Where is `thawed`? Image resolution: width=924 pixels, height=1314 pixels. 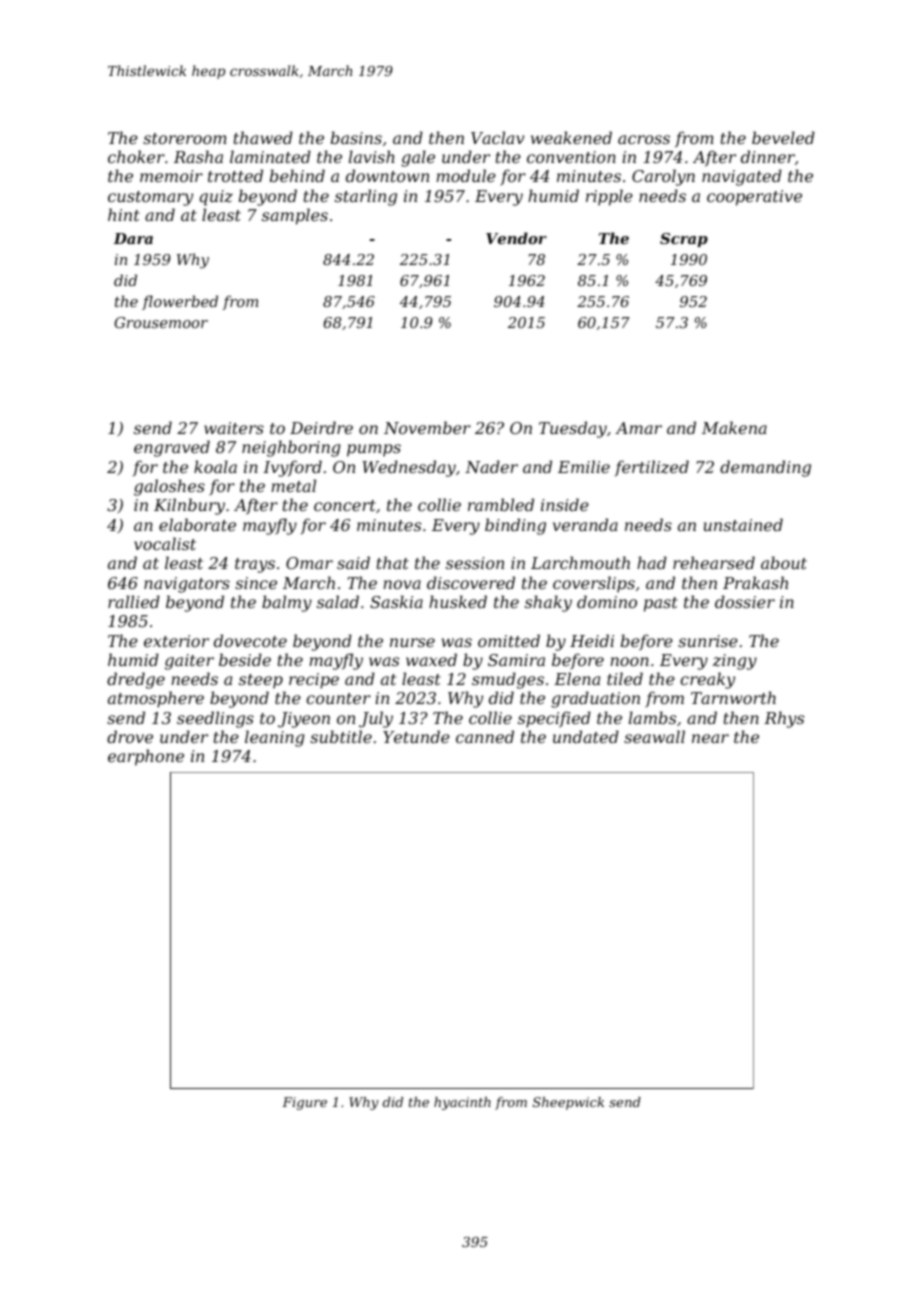 thawed is located at coordinates (263, 137).
